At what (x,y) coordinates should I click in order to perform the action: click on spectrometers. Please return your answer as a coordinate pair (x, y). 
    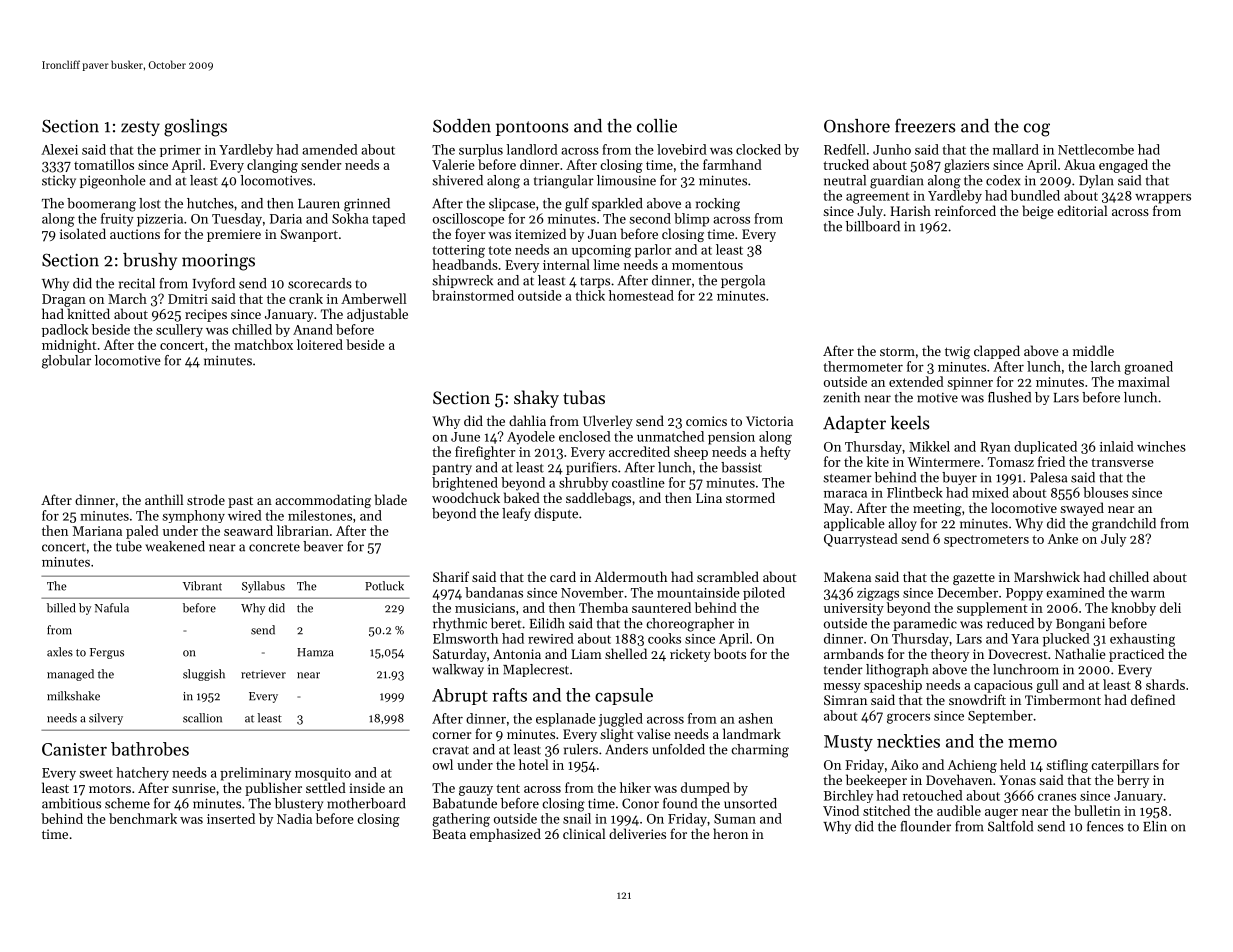
    Looking at the image, I should click on (986, 541).
